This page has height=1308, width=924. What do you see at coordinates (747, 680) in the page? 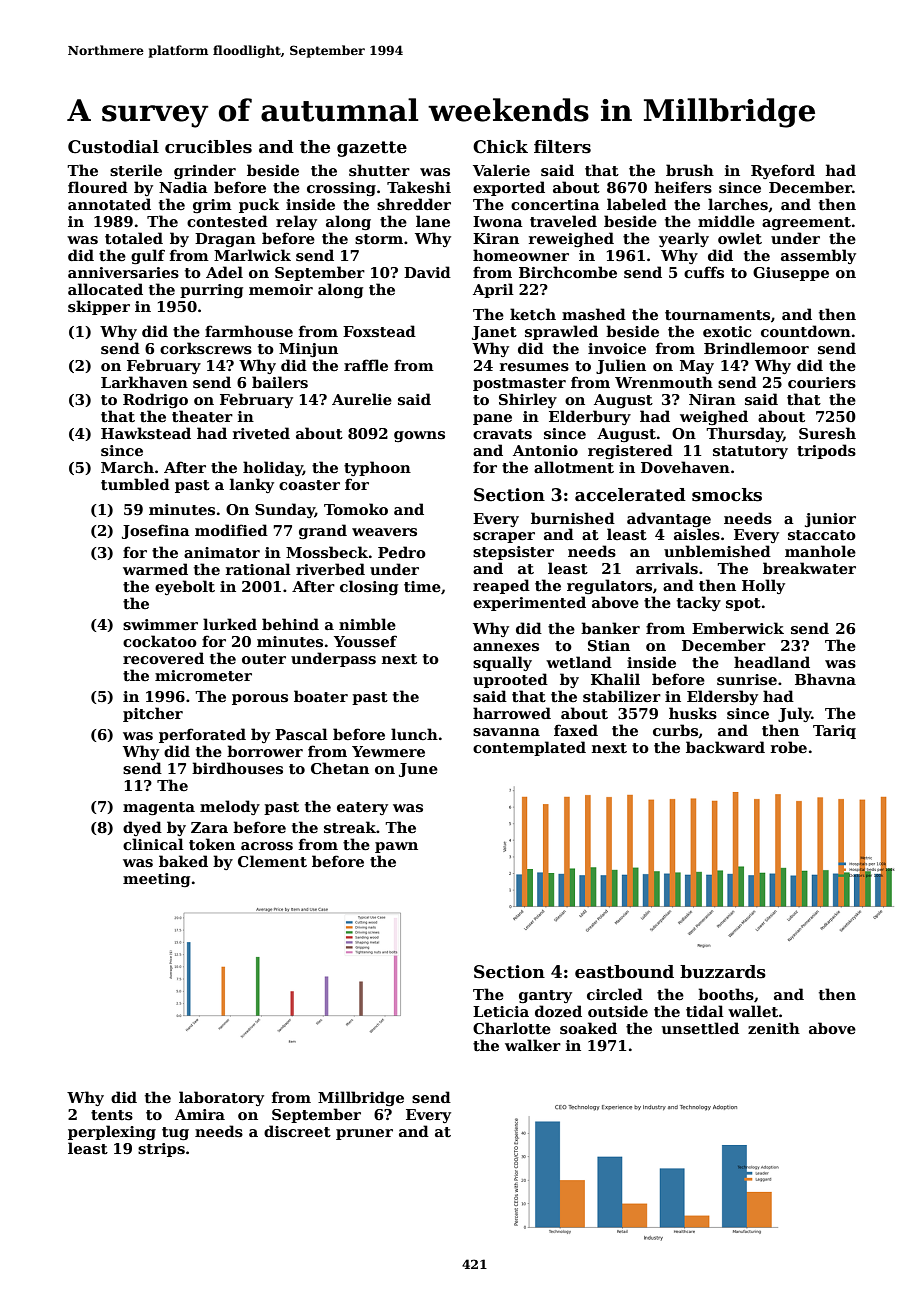
I see `sunrise` at bounding box center [747, 680].
